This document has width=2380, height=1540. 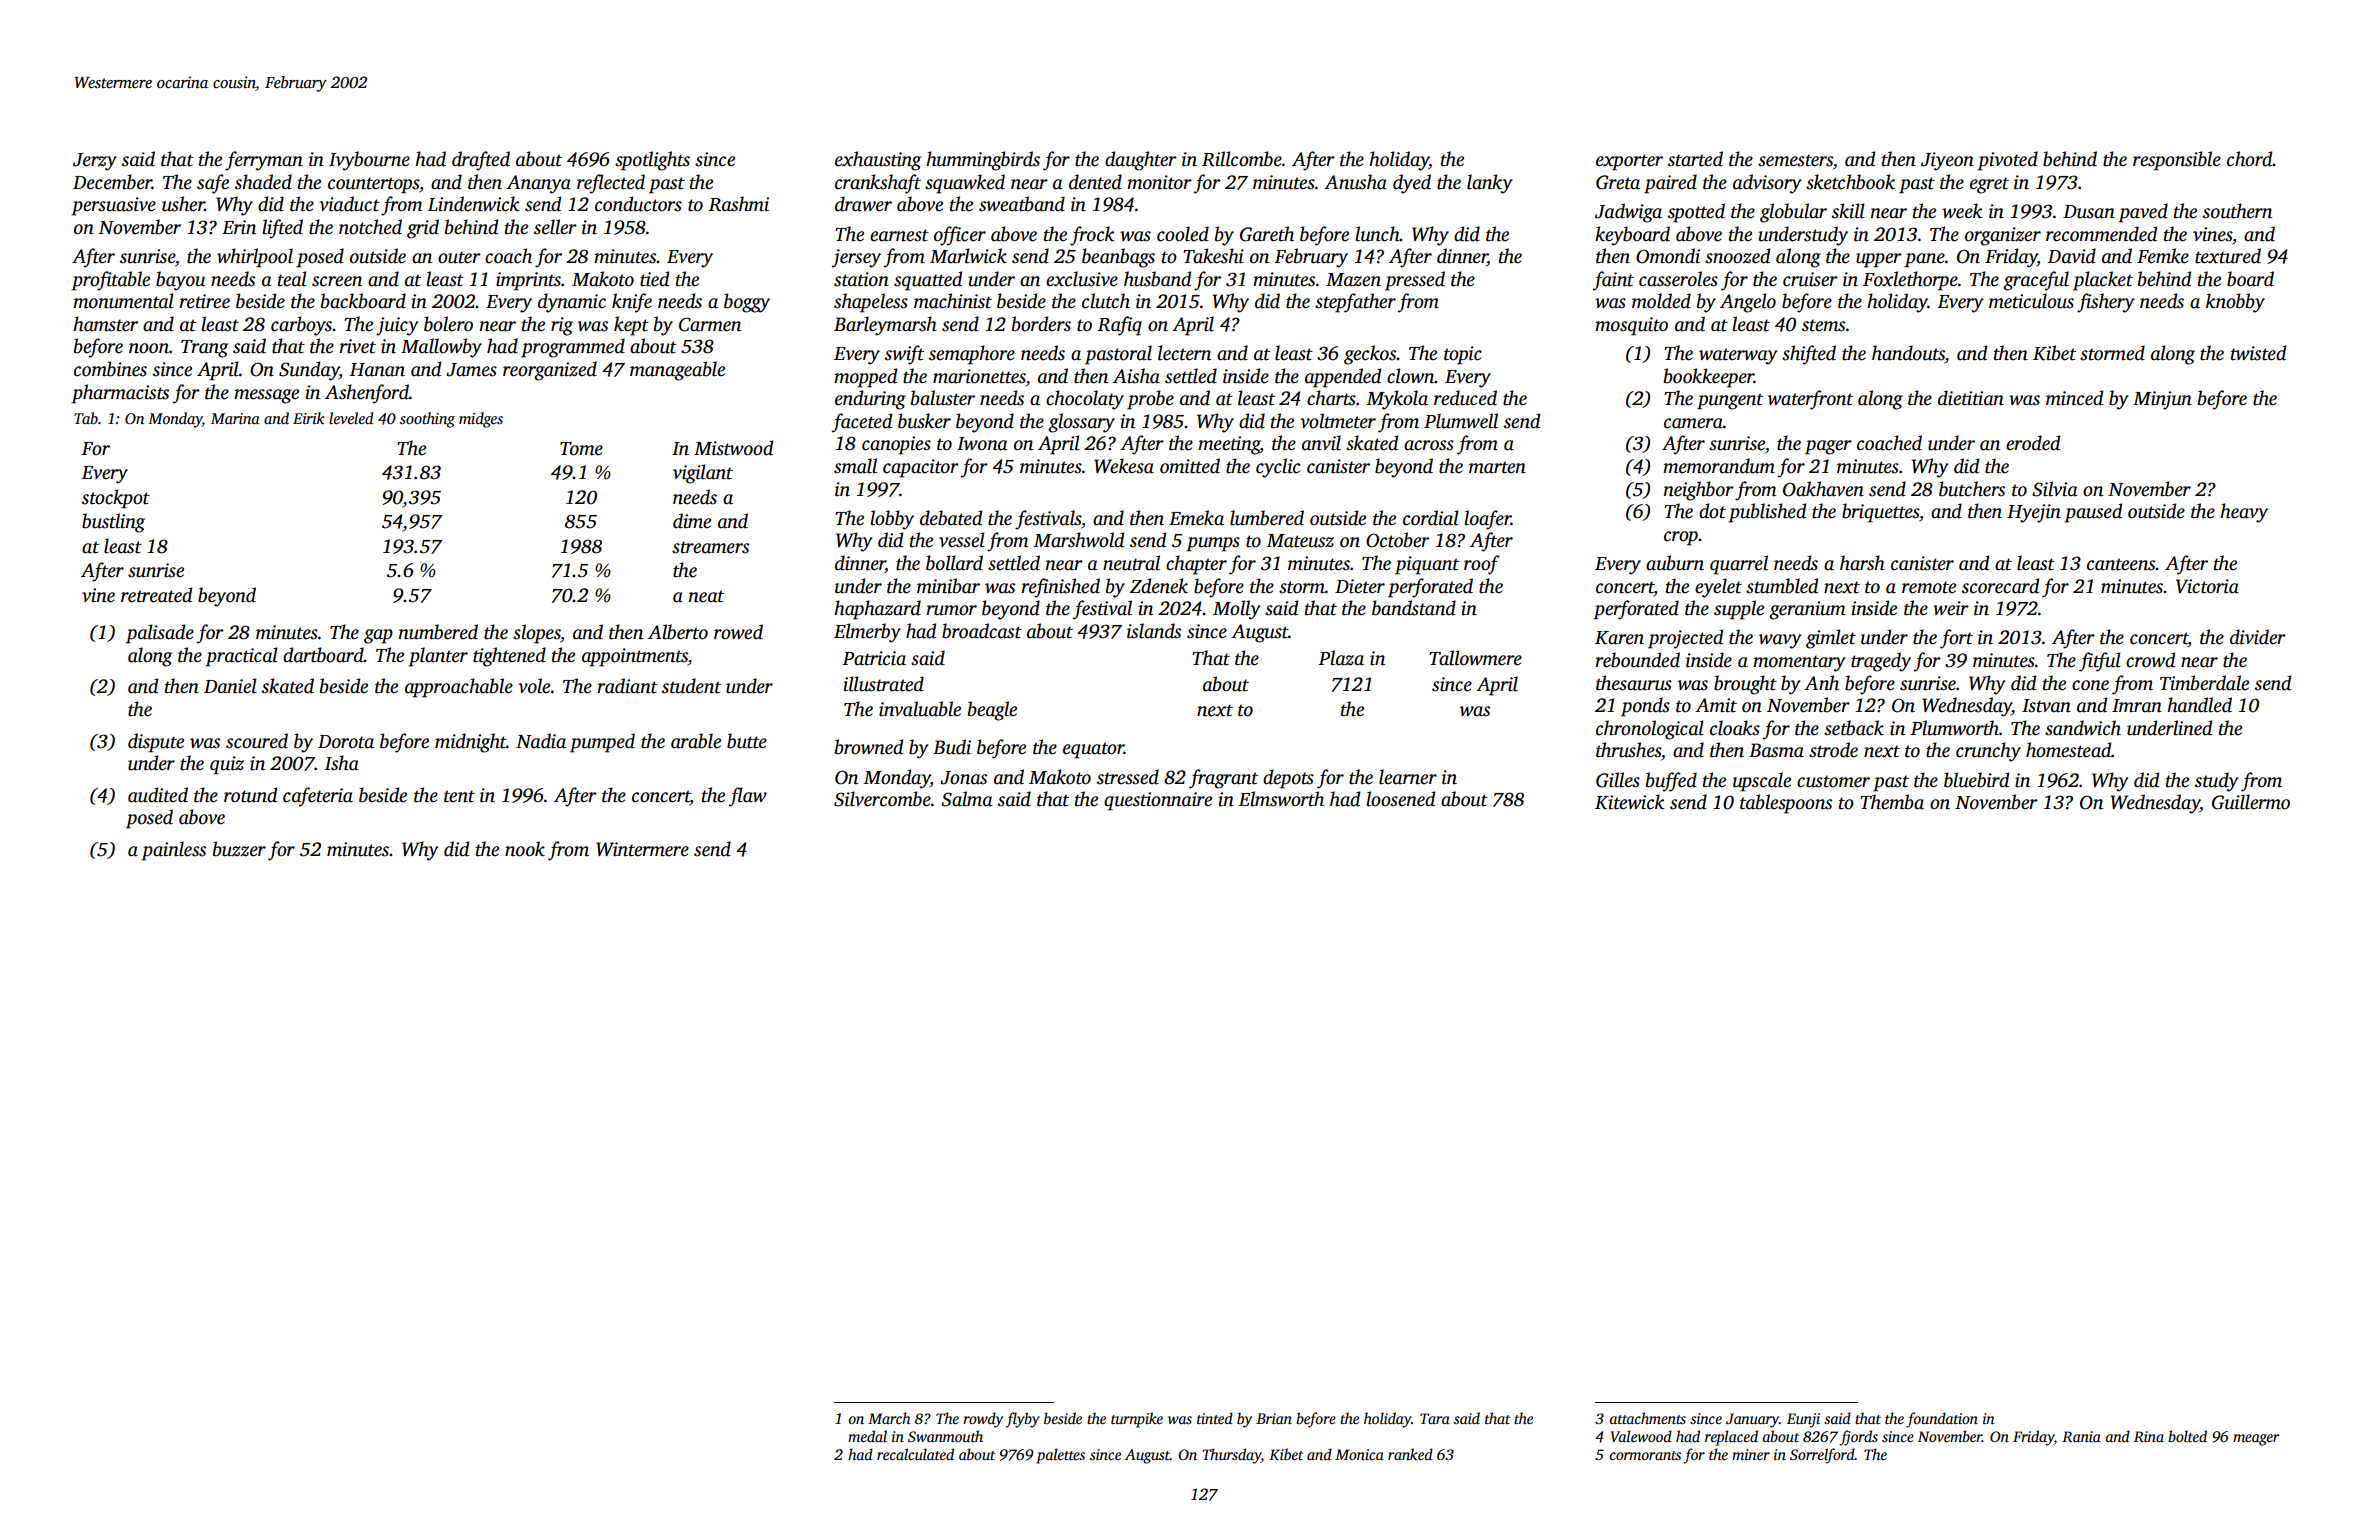 I want to click on flyby, so click(x=1022, y=1420).
